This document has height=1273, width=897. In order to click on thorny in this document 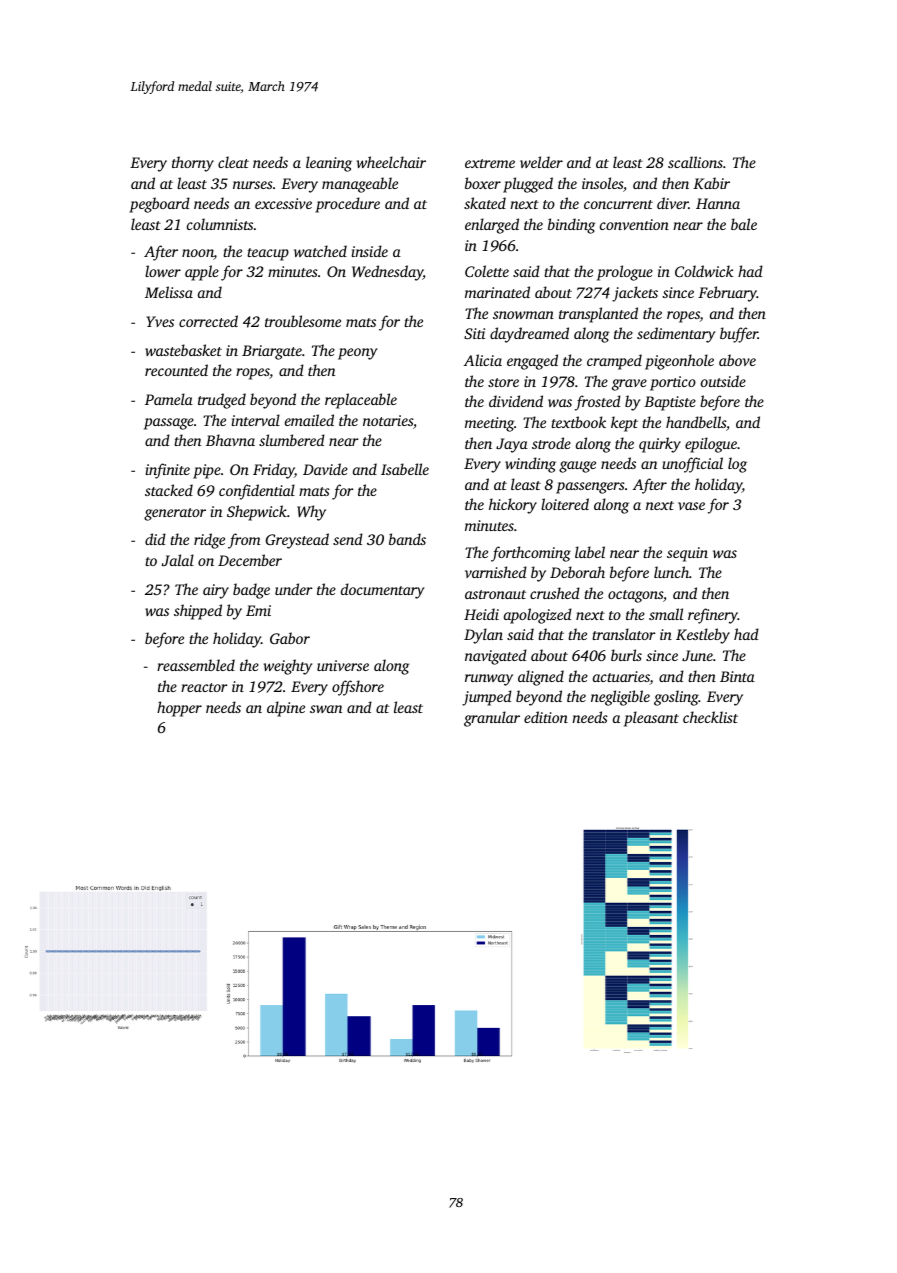, I will do `click(193, 164)`.
